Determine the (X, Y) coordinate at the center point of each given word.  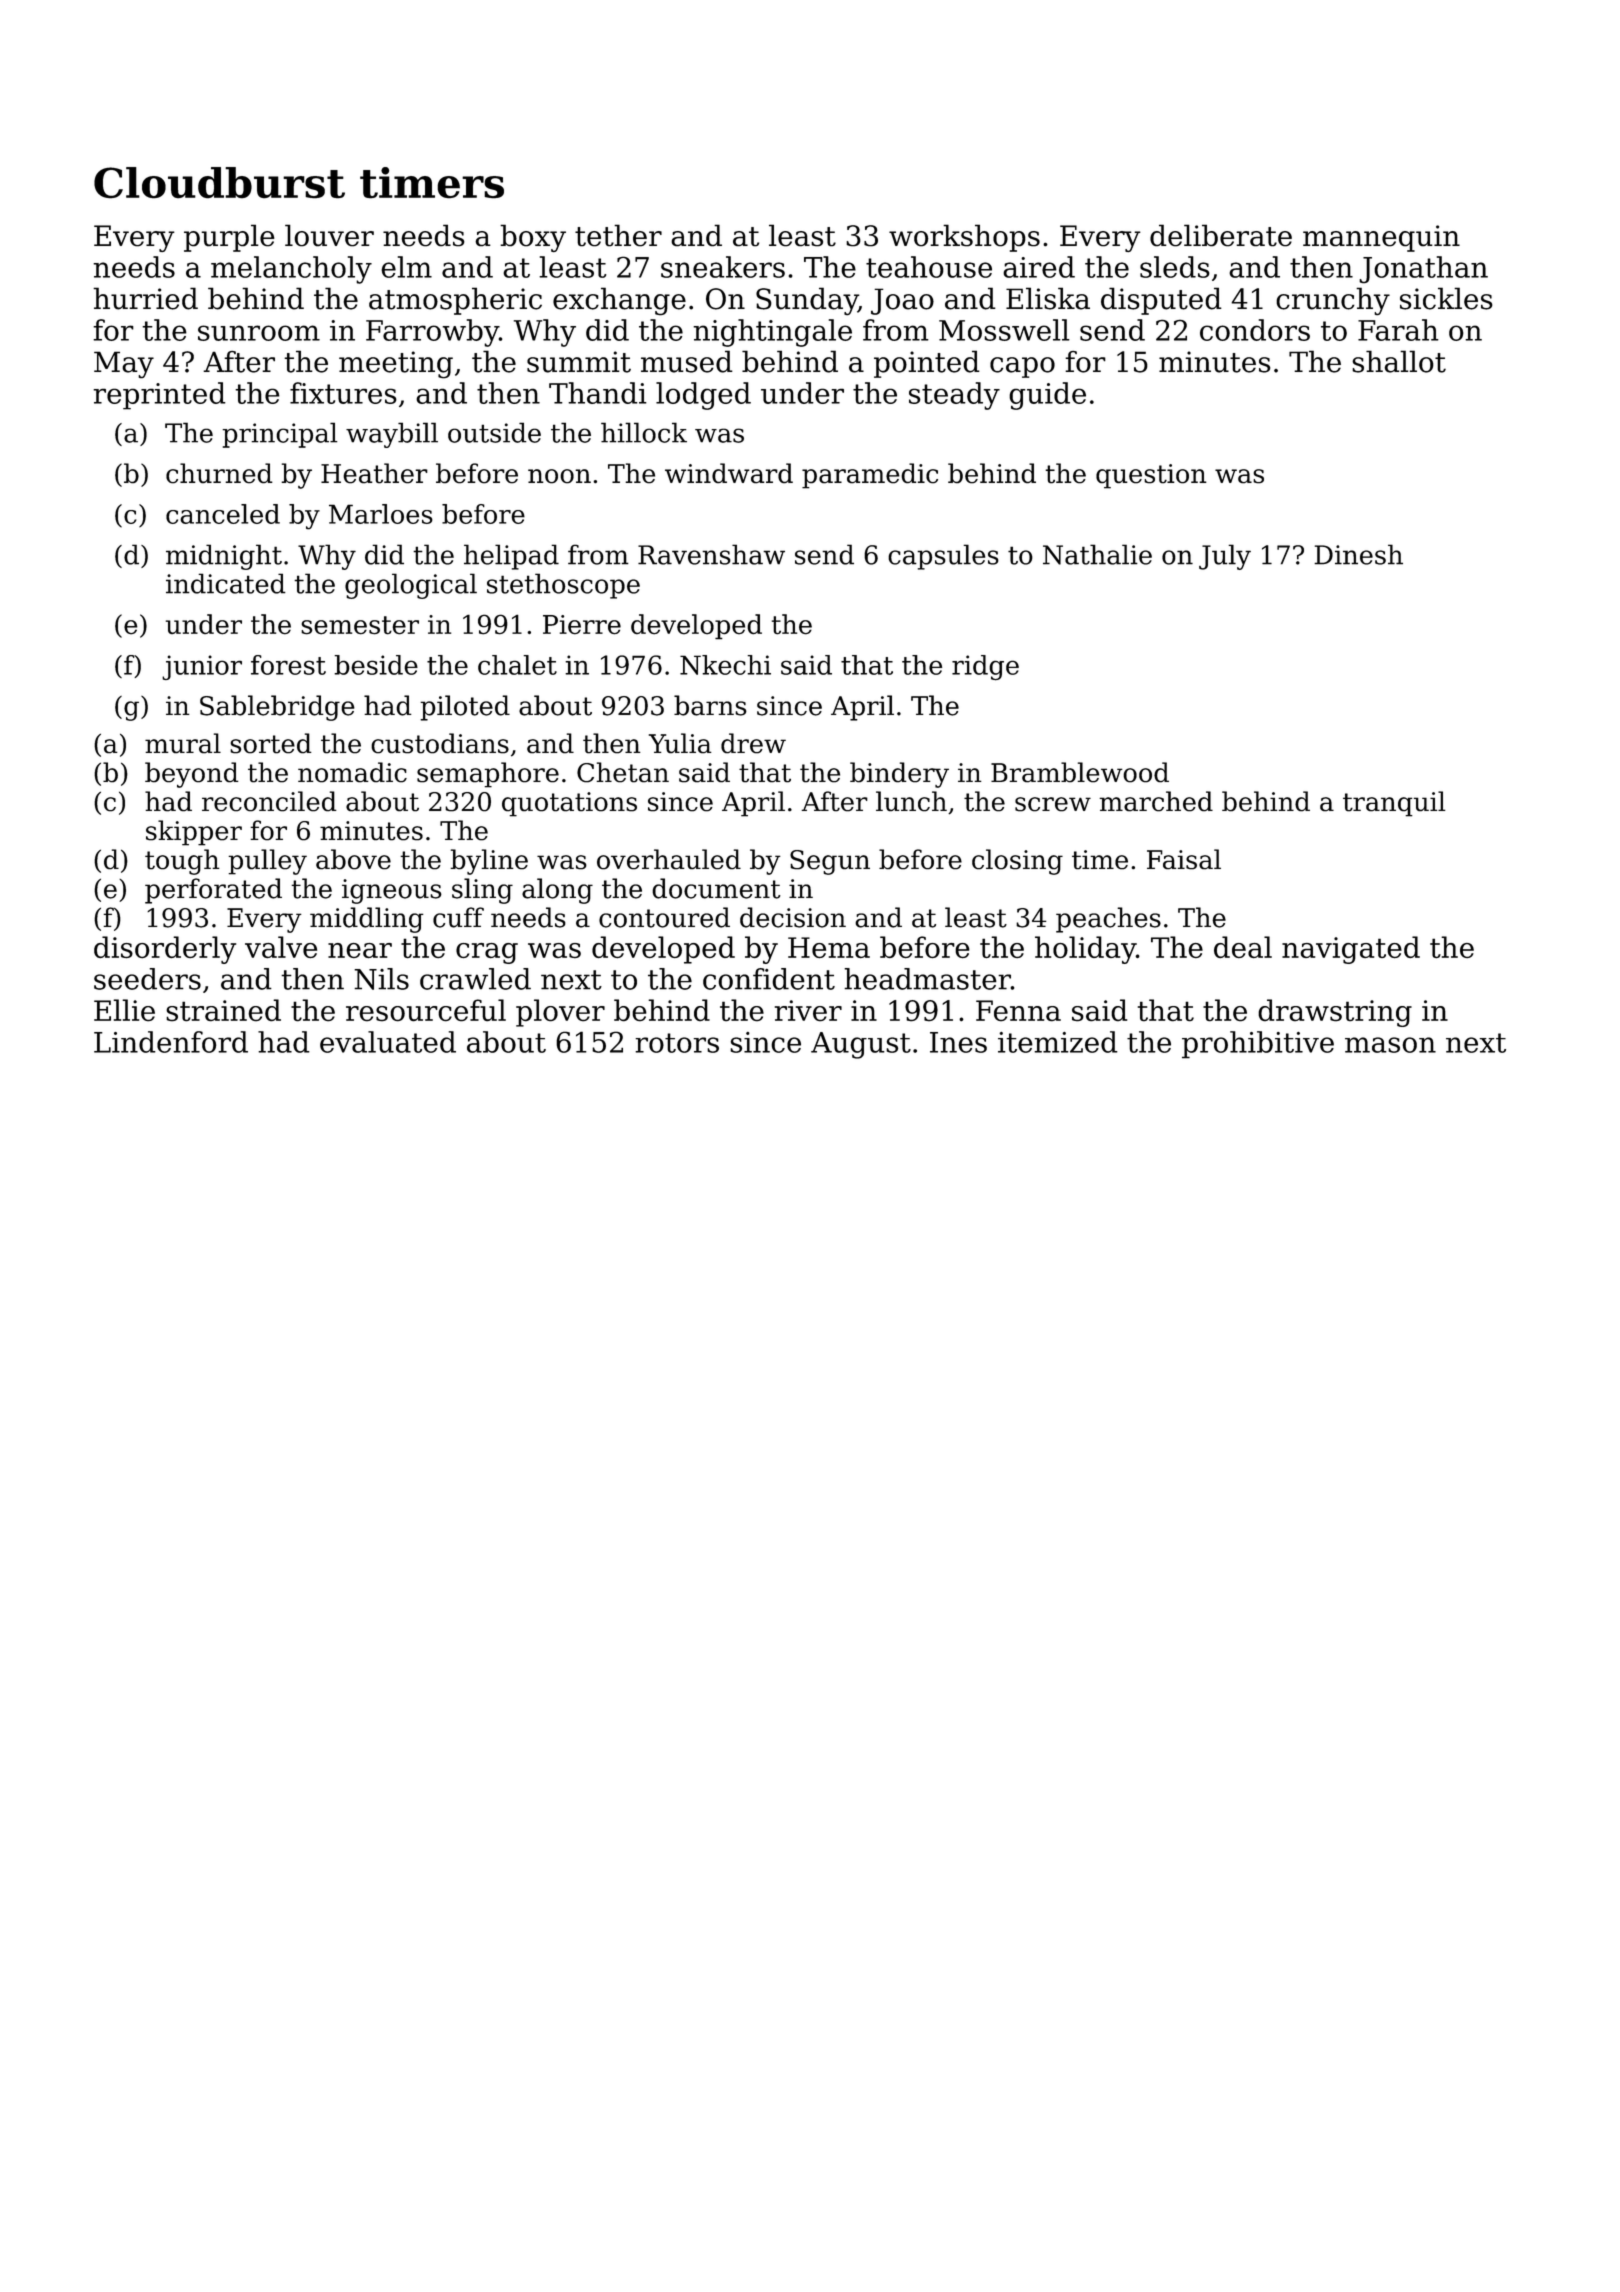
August (861, 1045)
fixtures (343, 393)
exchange (619, 301)
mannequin (1381, 238)
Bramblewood (1080, 772)
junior (202, 667)
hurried (145, 298)
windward (729, 473)
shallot (1399, 361)
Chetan (623, 772)
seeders (147, 979)
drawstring (1335, 1013)
